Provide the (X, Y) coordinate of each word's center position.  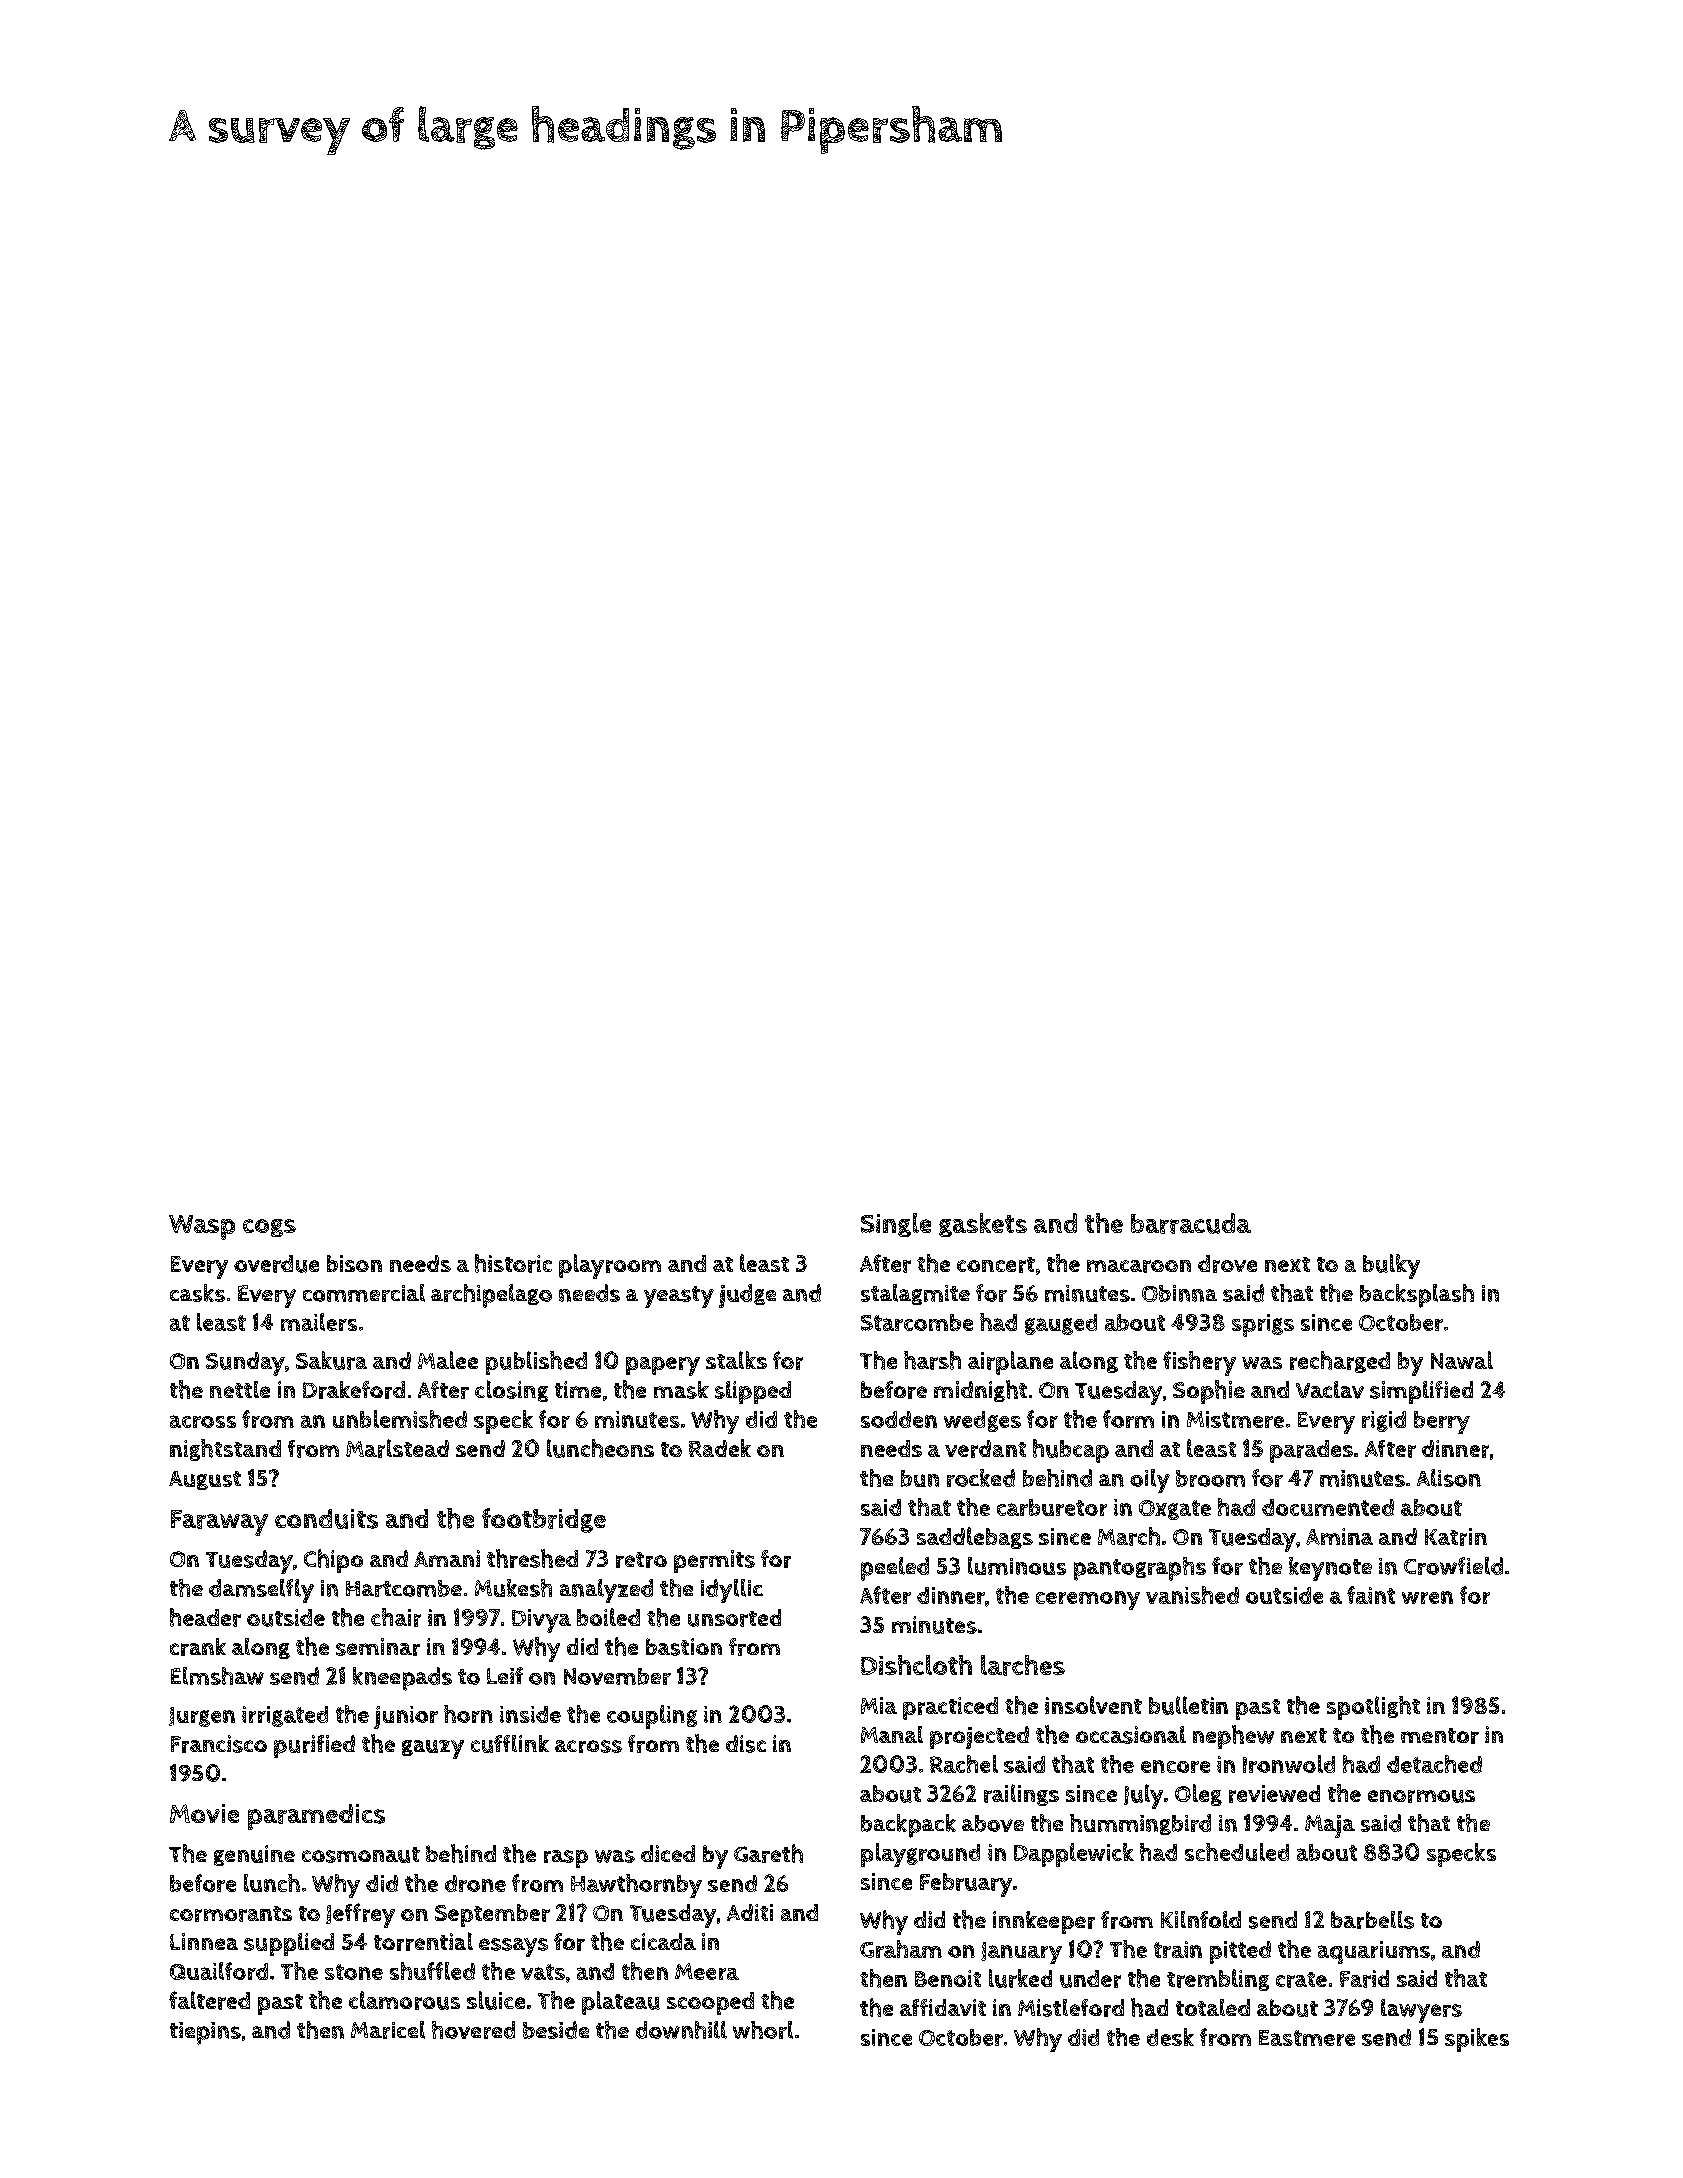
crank (198, 1647)
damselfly (261, 1591)
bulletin (1188, 1705)
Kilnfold (1201, 1919)
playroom (610, 1266)
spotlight (1373, 1708)
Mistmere (1235, 1419)
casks (197, 1293)
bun (920, 1478)
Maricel (388, 2030)
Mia (879, 1705)
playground (920, 1855)
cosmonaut (361, 1855)
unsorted (734, 1618)
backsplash (1417, 1296)
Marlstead (397, 1448)
